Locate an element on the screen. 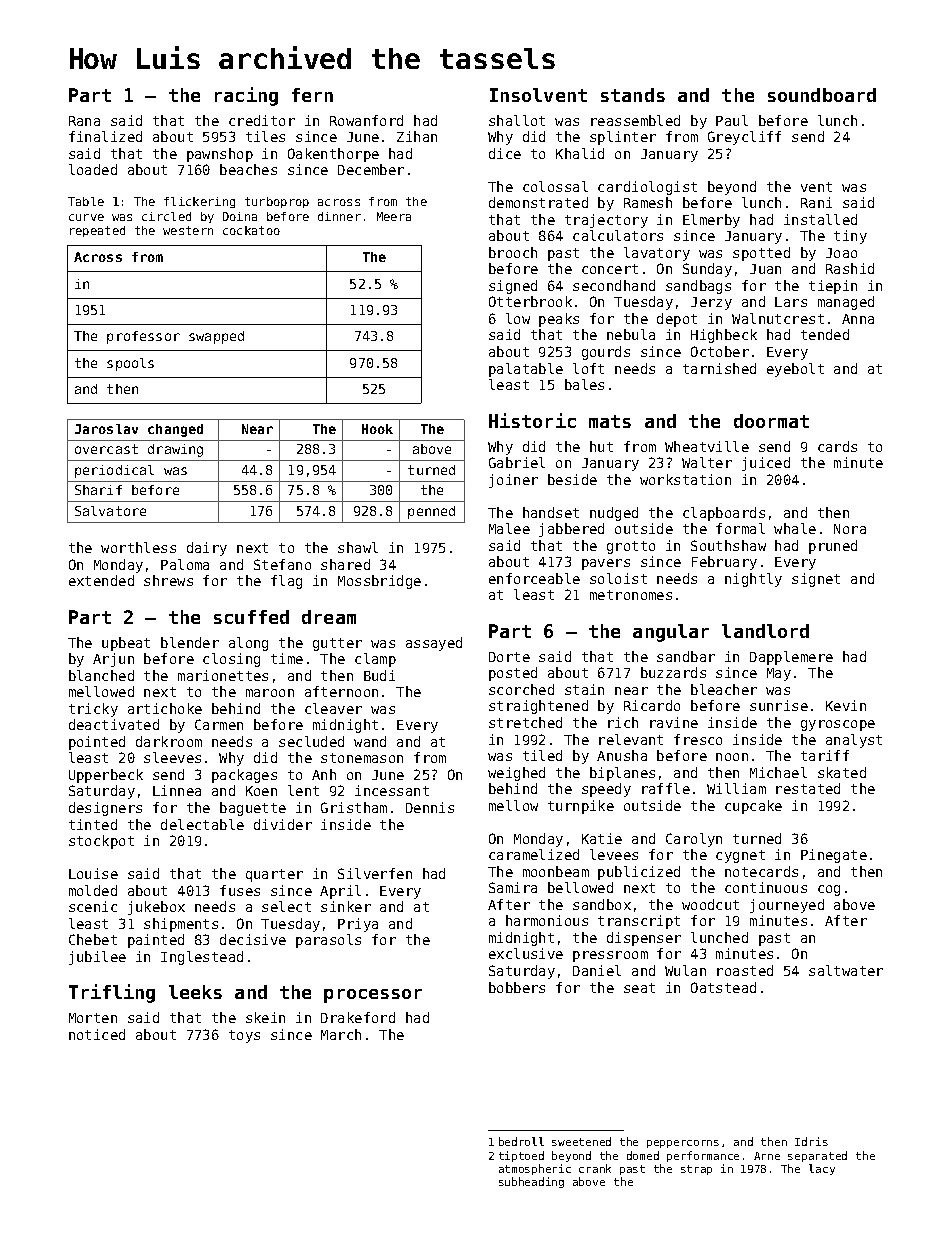  May is located at coordinates (779, 674).
